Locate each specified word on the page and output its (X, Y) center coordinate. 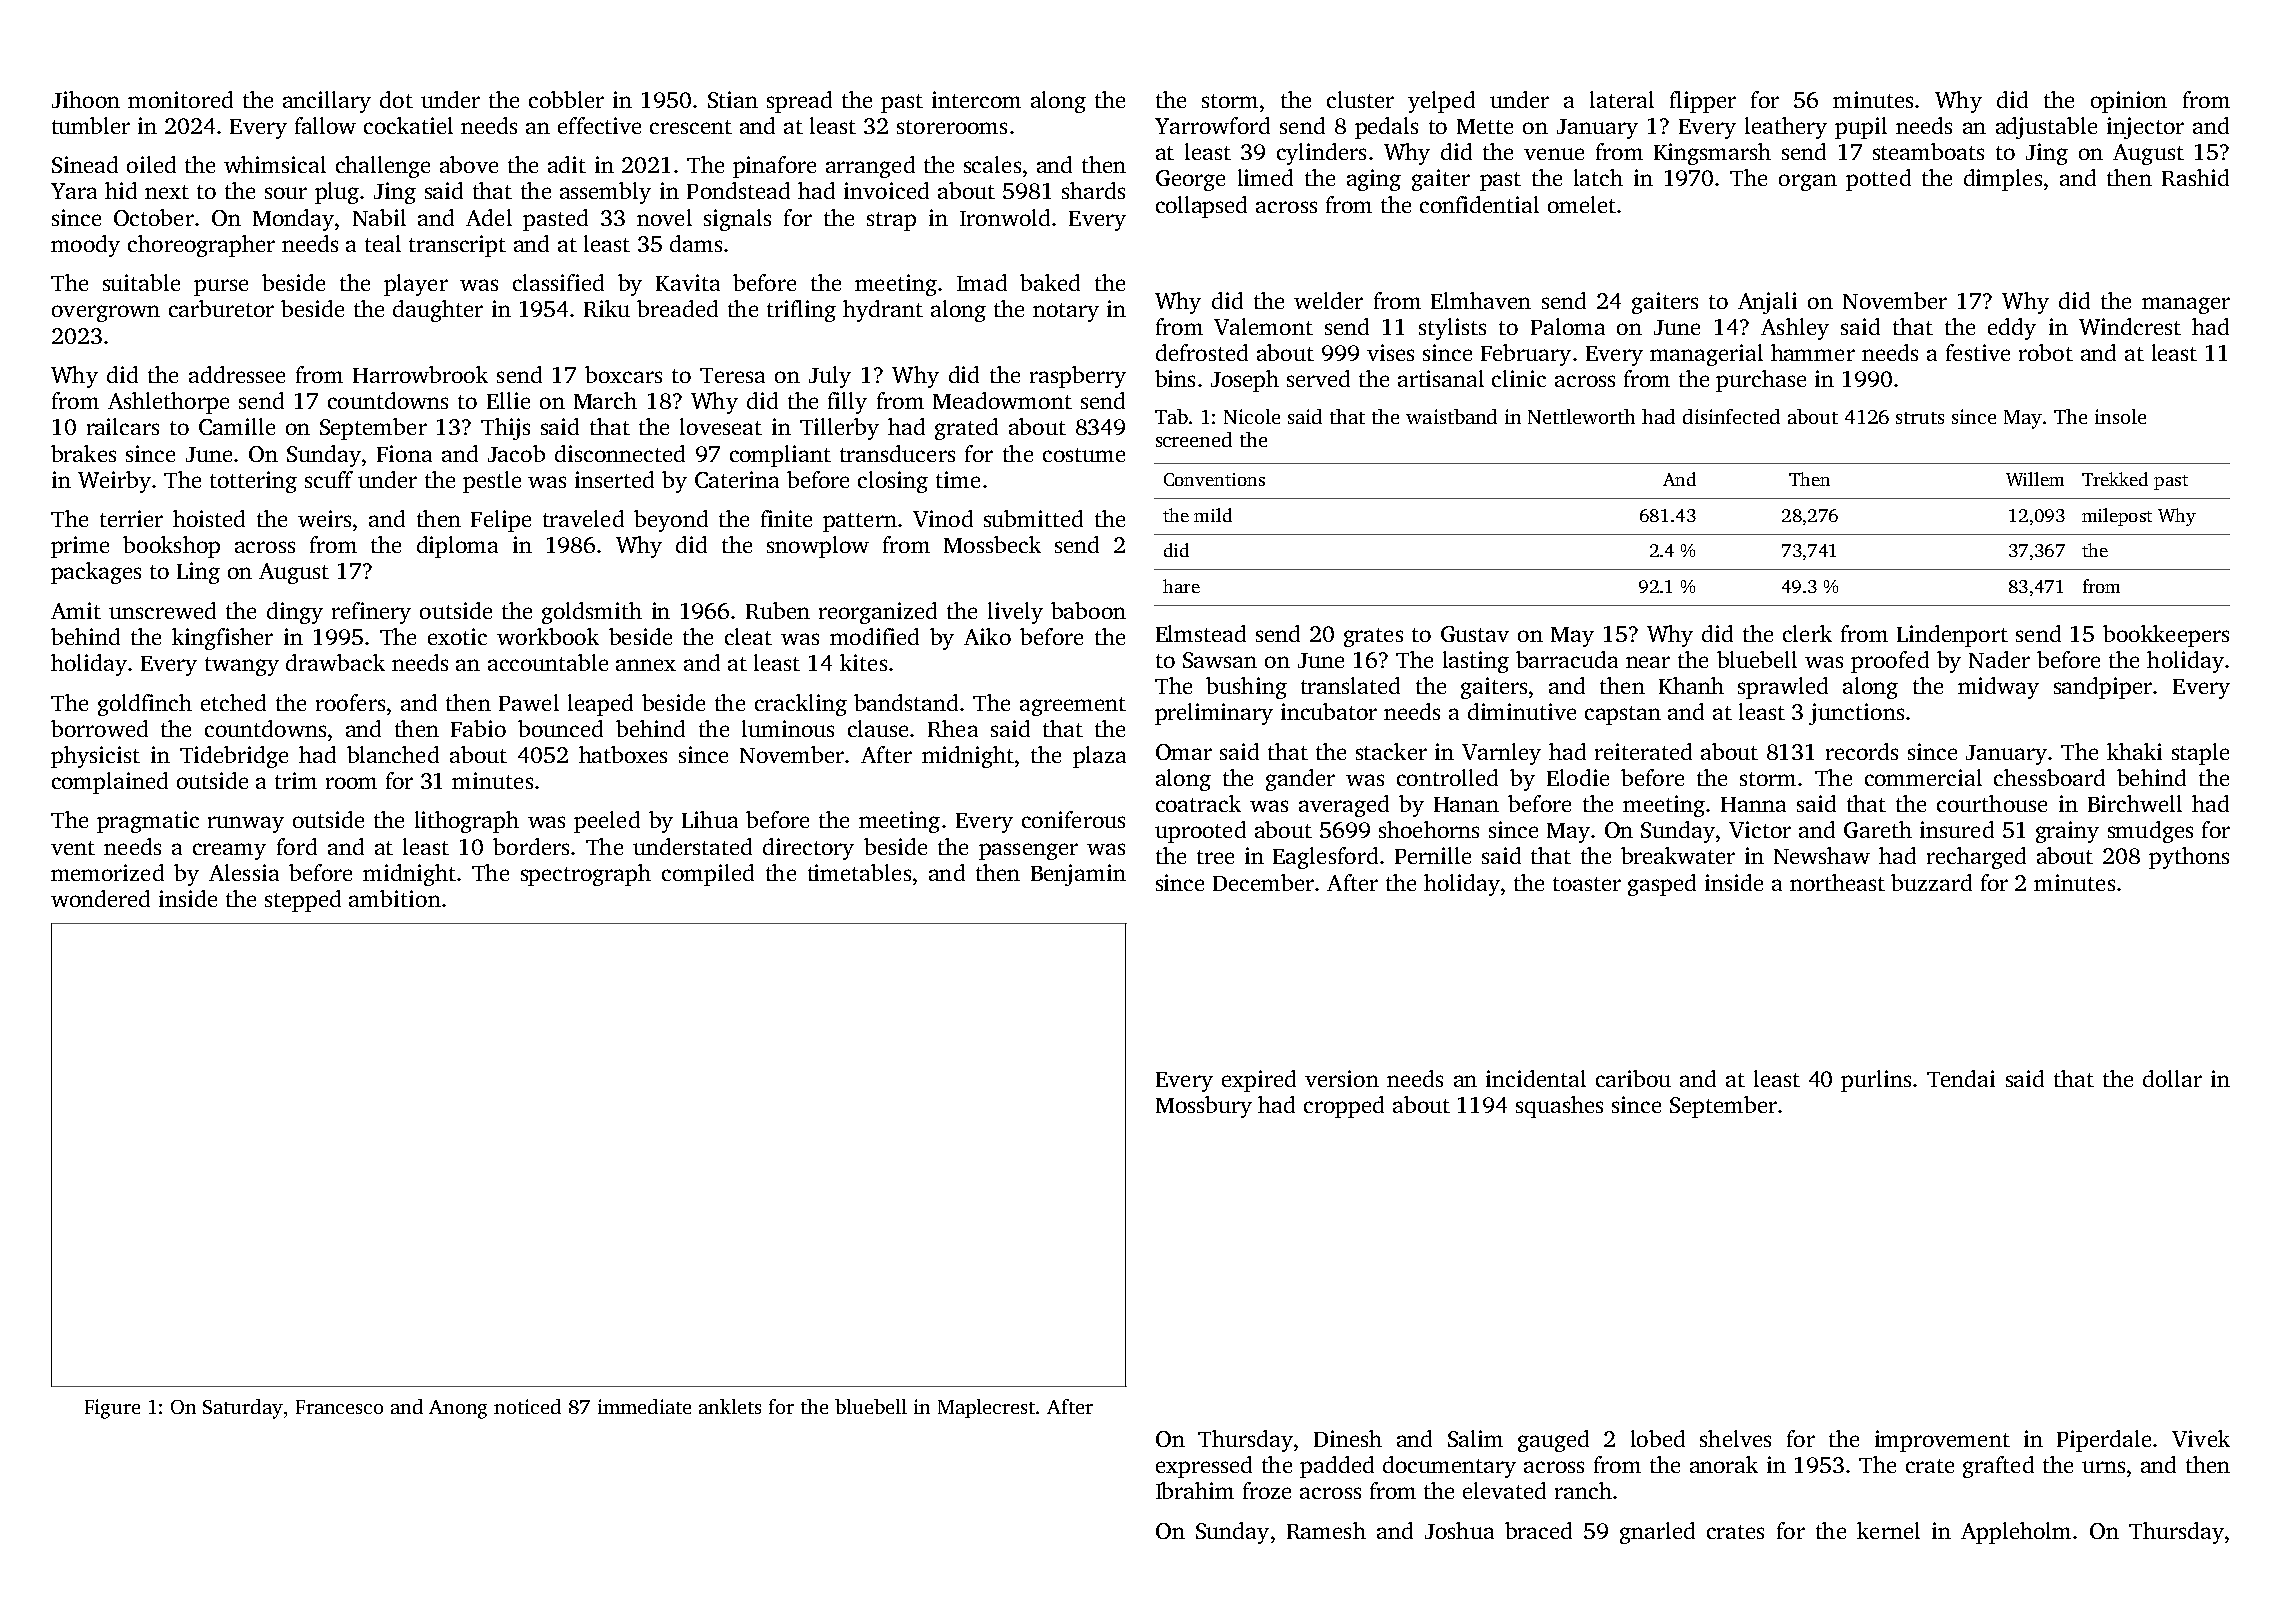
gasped (1662, 885)
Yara (74, 191)
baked (1050, 282)
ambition (395, 898)
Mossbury (1204, 1107)
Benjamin (1078, 875)
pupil (1861, 128)
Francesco (339, 1407)
